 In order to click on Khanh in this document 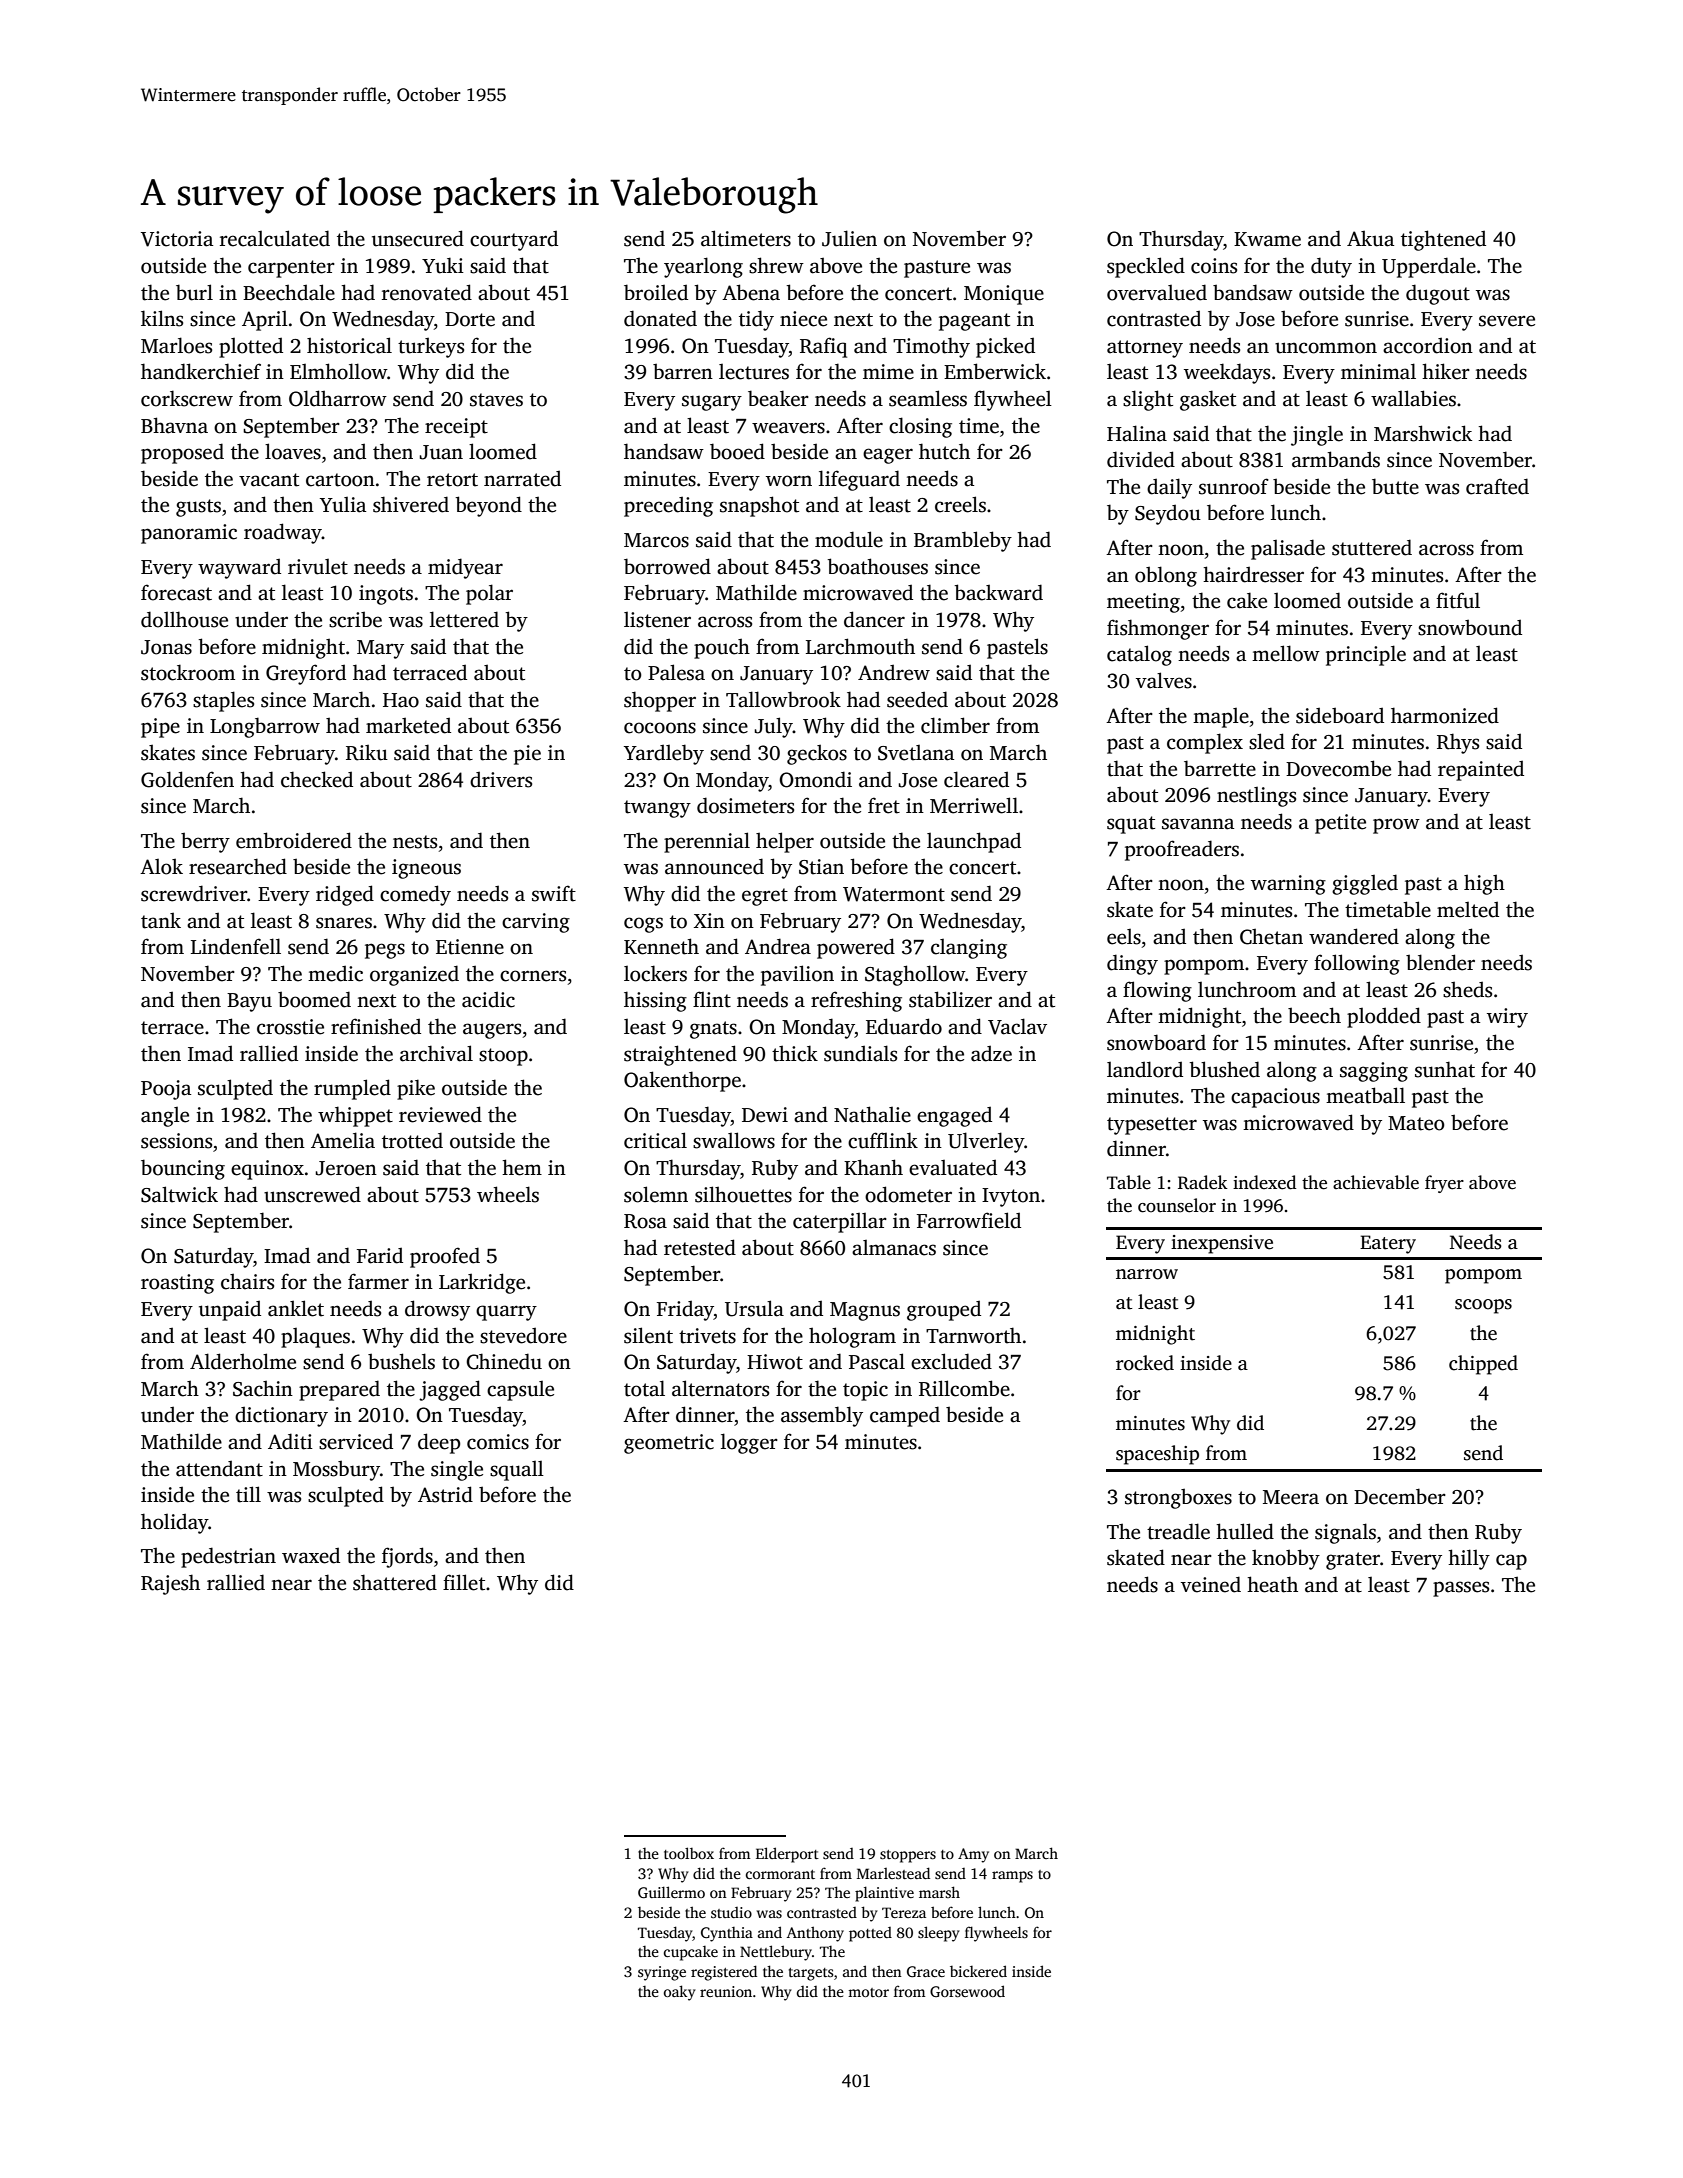, I will do `click(873, 1167)`.
